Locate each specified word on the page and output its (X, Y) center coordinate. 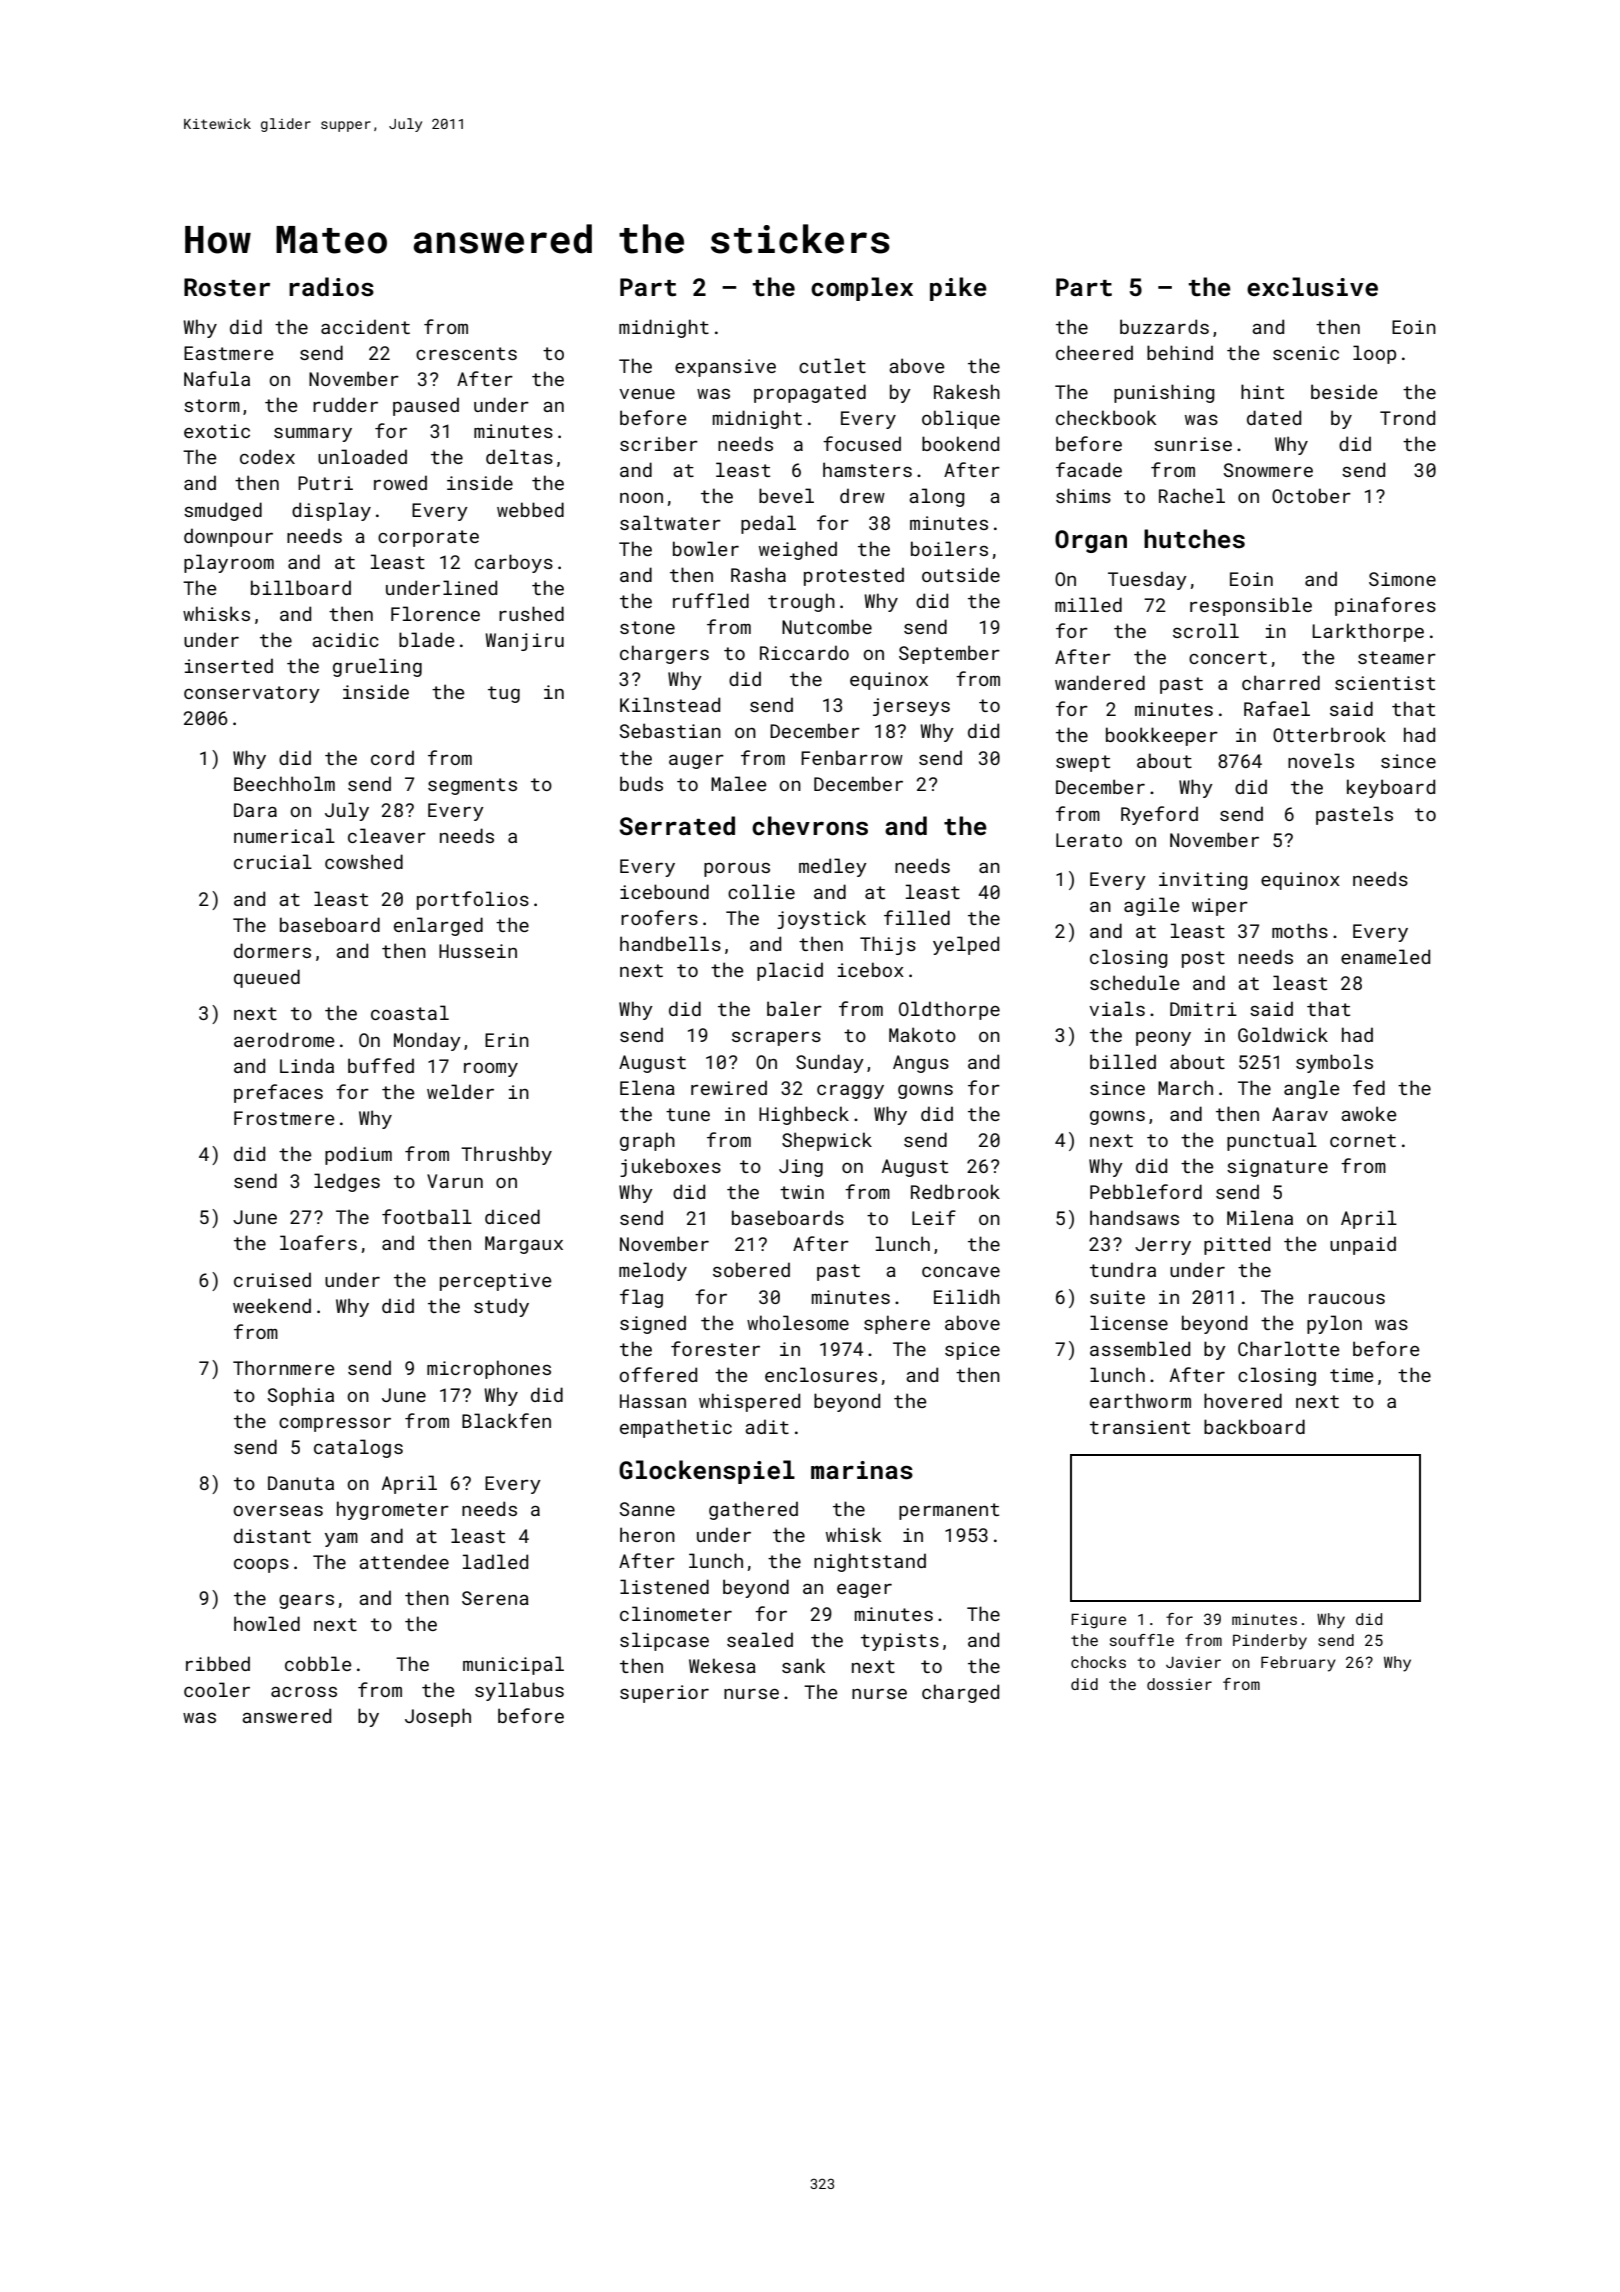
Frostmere (284, 1118)
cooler (217, 1689)
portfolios (473, 900)
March (1185, 1087)
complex (862, 289)
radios (331, 287)
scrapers (776, 1039)
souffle (1142, 1640)
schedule (1135, 982)
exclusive (1312, 287)
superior (664, 1694)
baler (794, 1008)
